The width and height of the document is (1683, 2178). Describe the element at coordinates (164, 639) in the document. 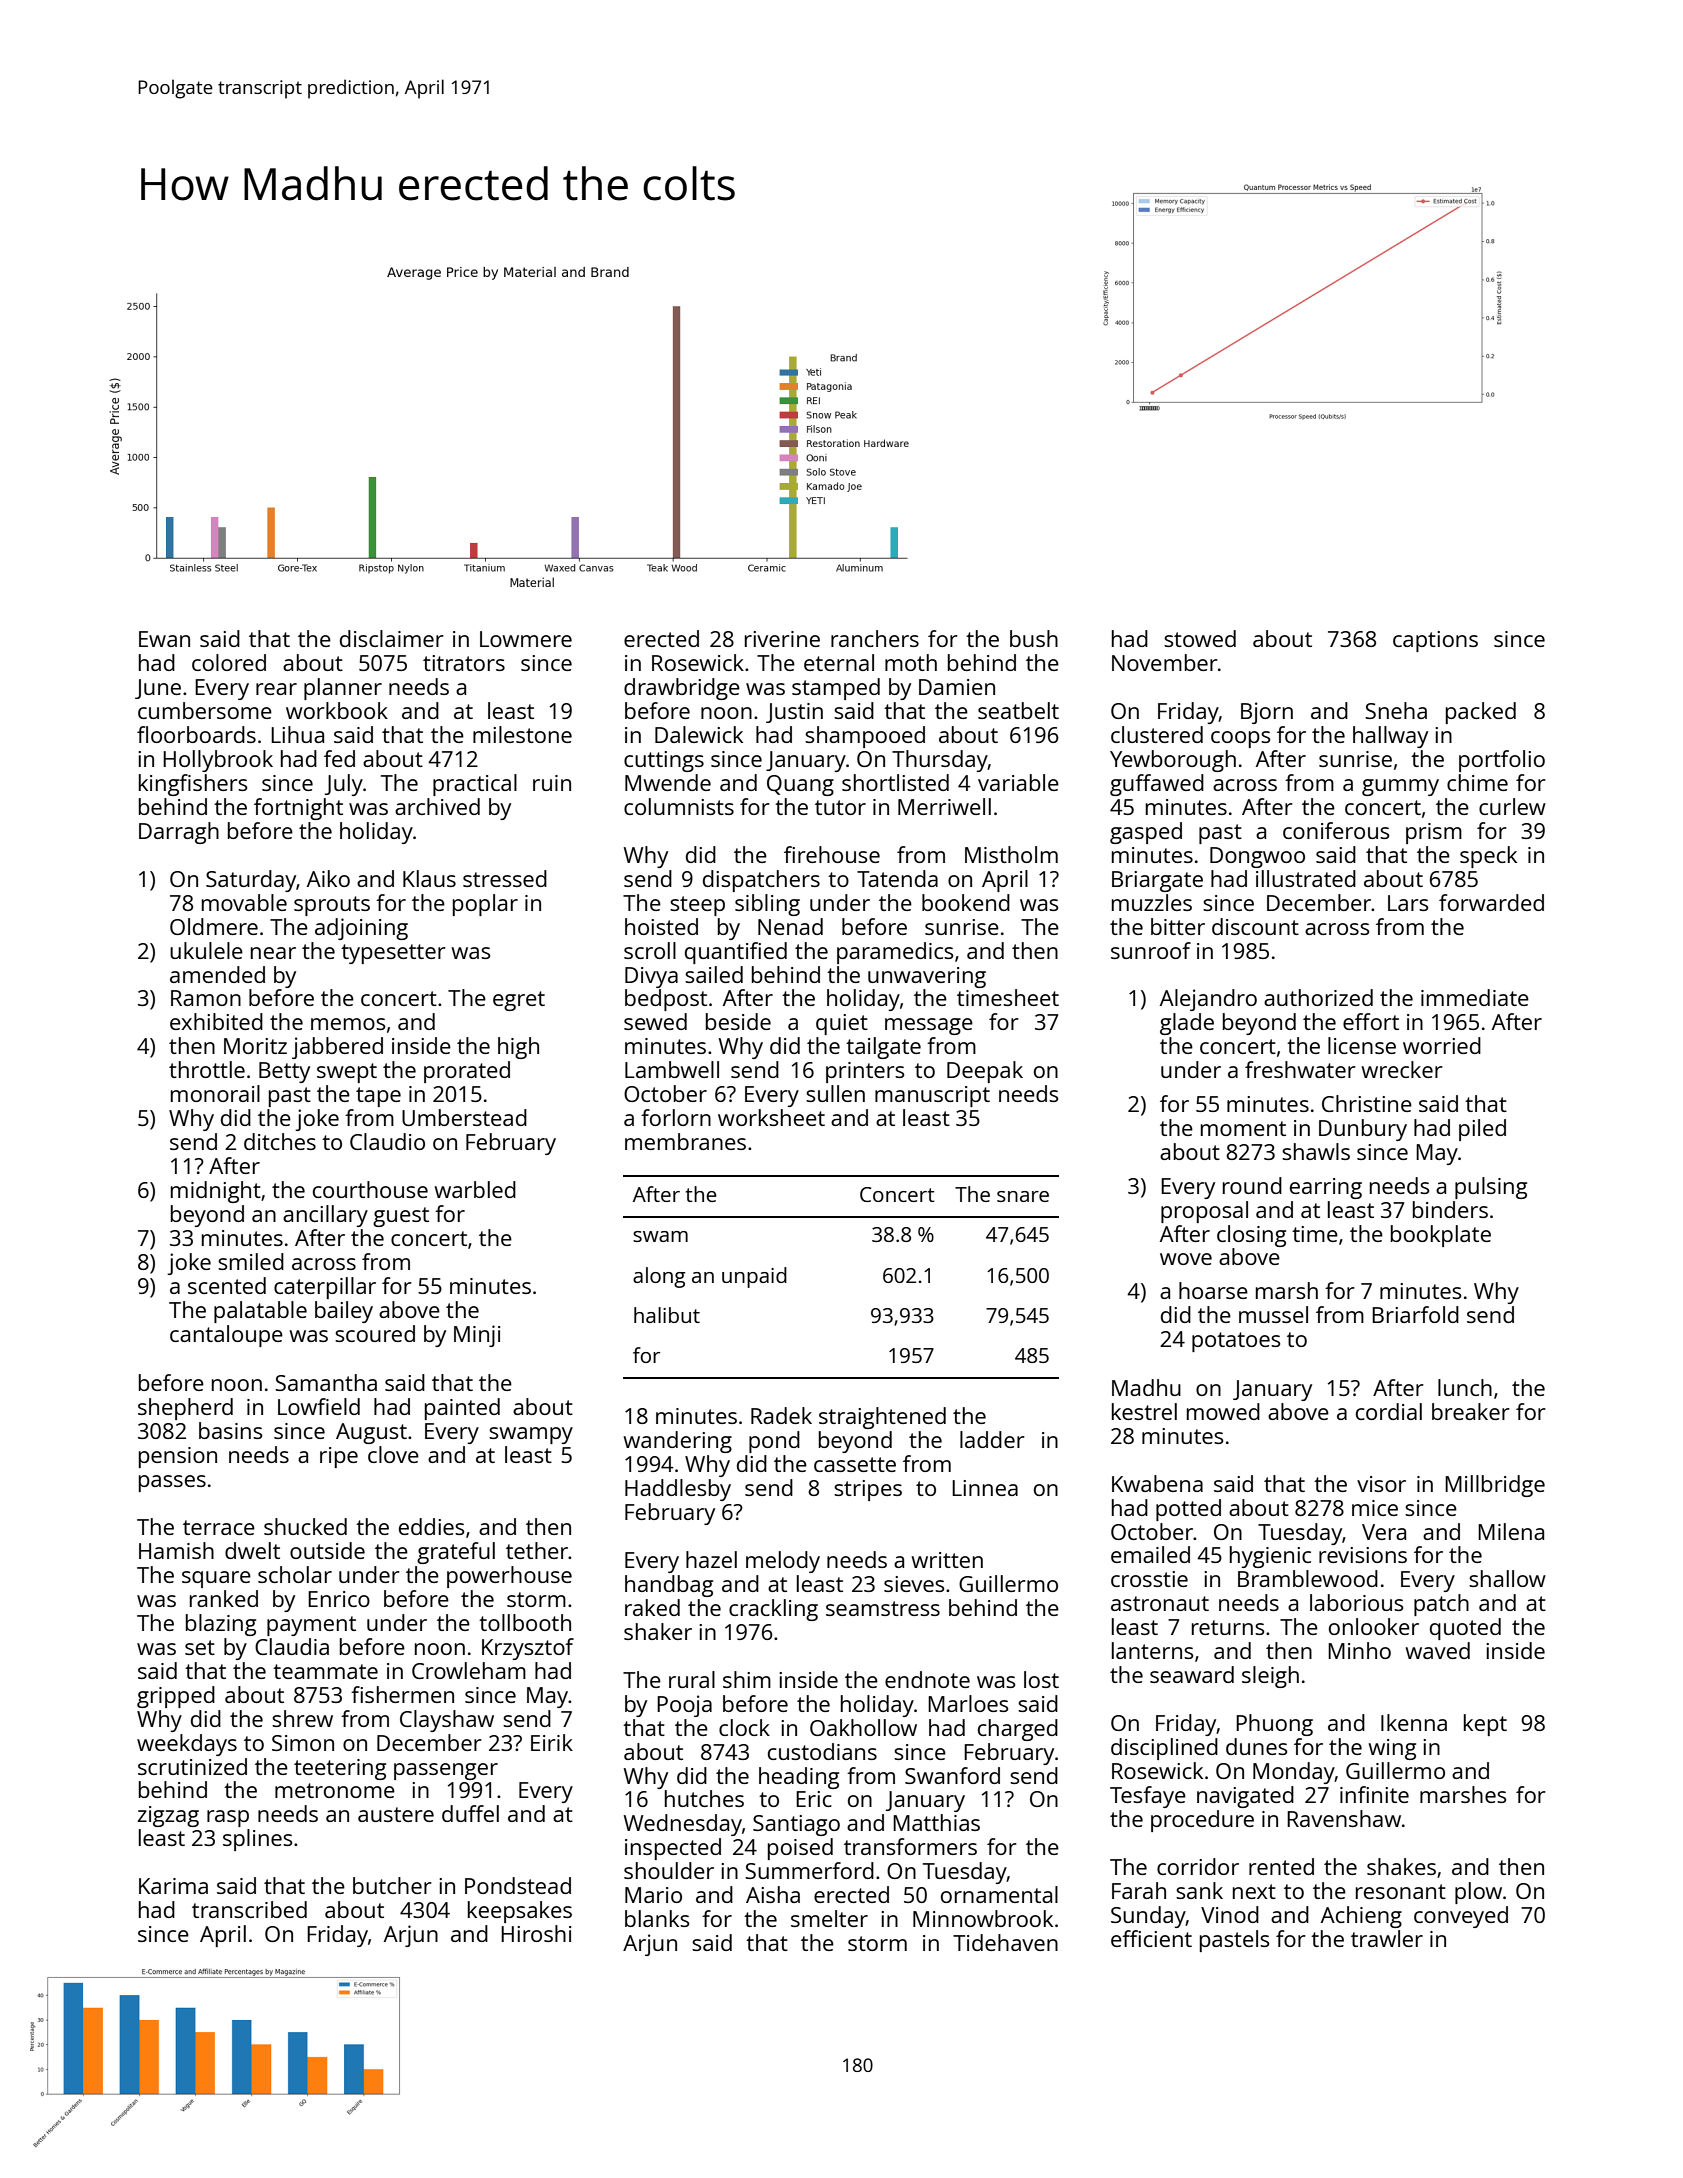

I see `Ewan` at that location.
